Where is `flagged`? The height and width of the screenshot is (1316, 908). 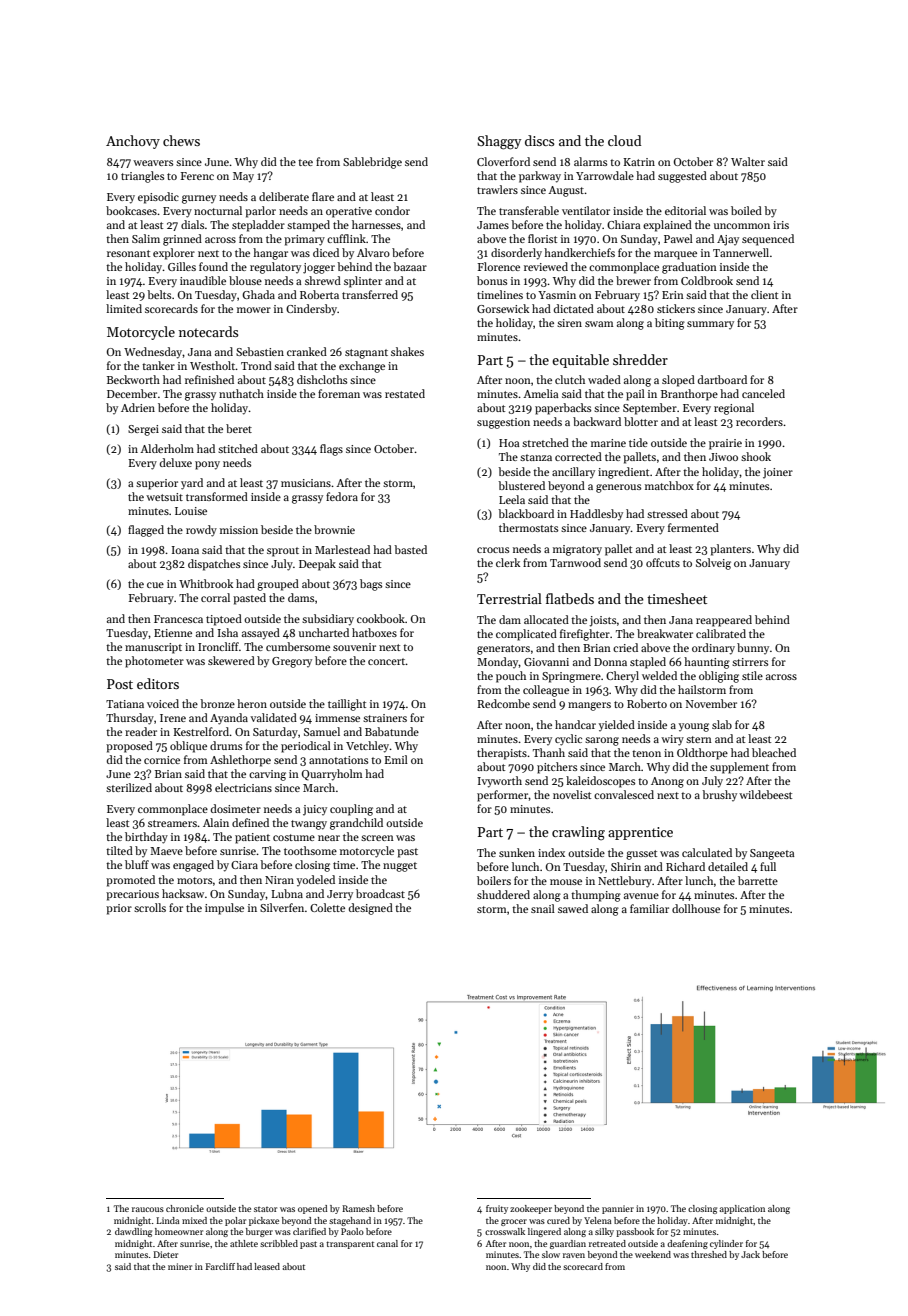 flagged is located at coordinates (146, 531).
